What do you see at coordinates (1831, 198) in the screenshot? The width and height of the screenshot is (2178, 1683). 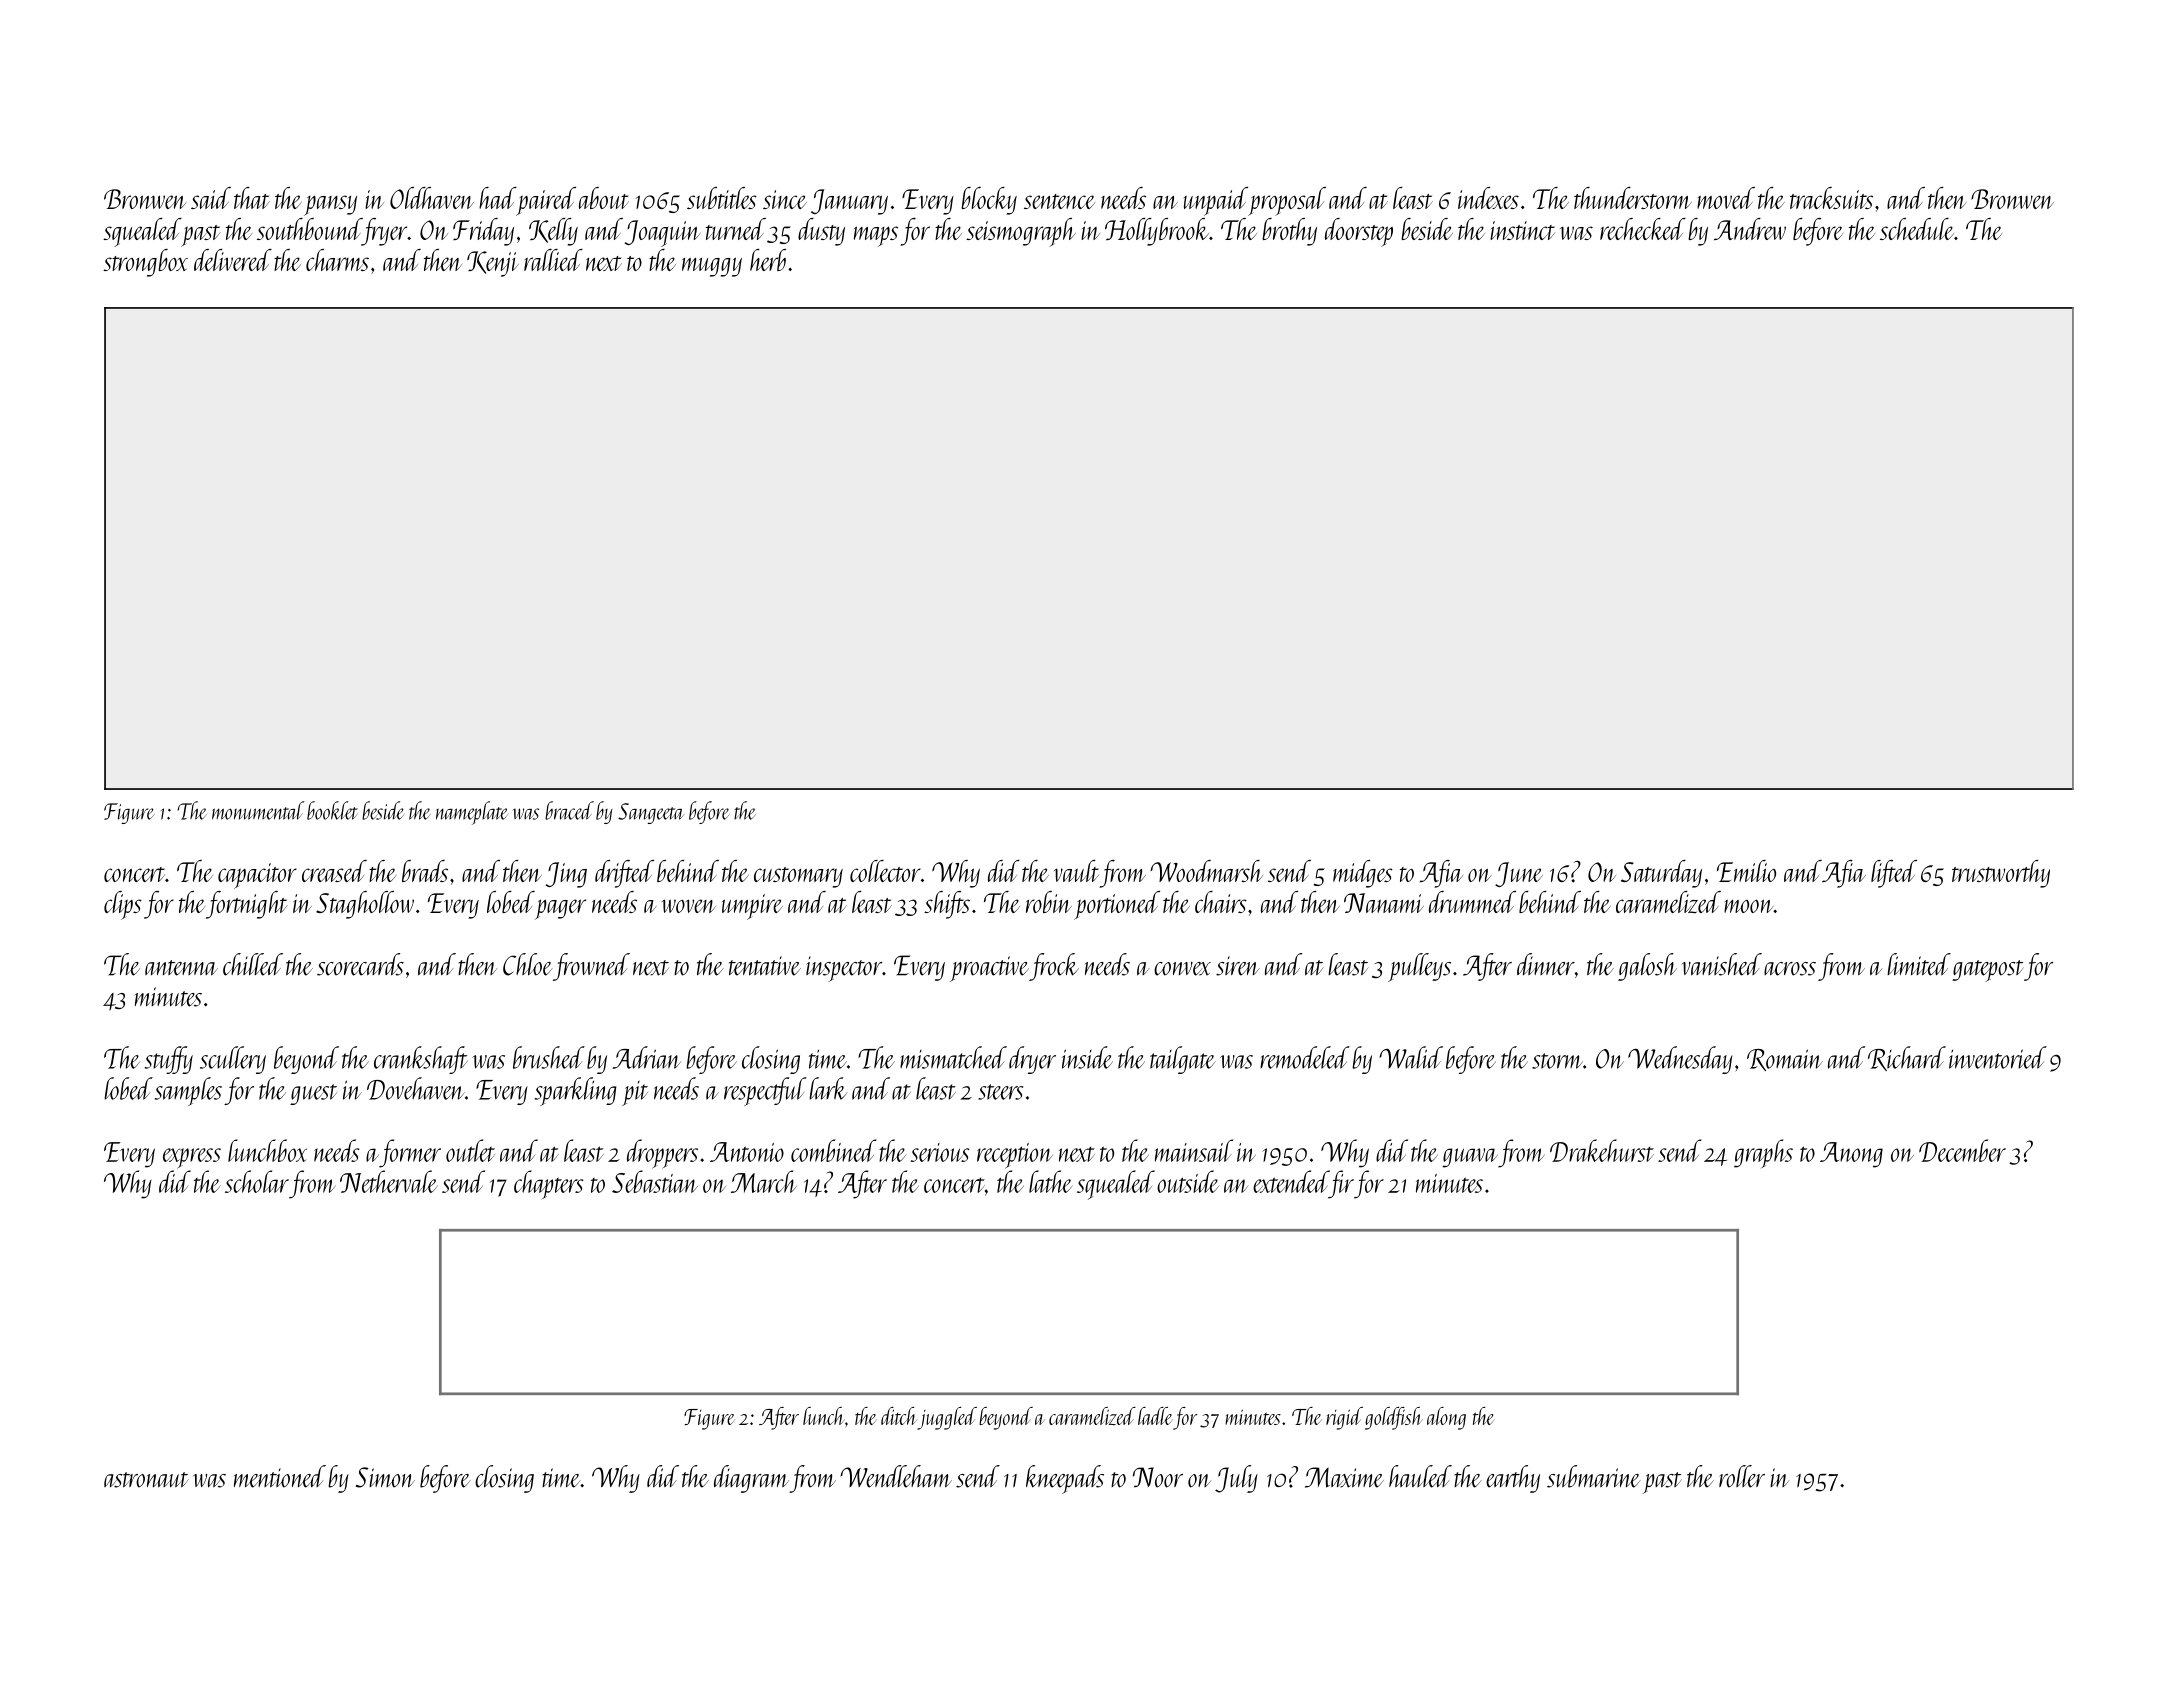 I see `tracksuits` at bounding box center [1831, 198].
